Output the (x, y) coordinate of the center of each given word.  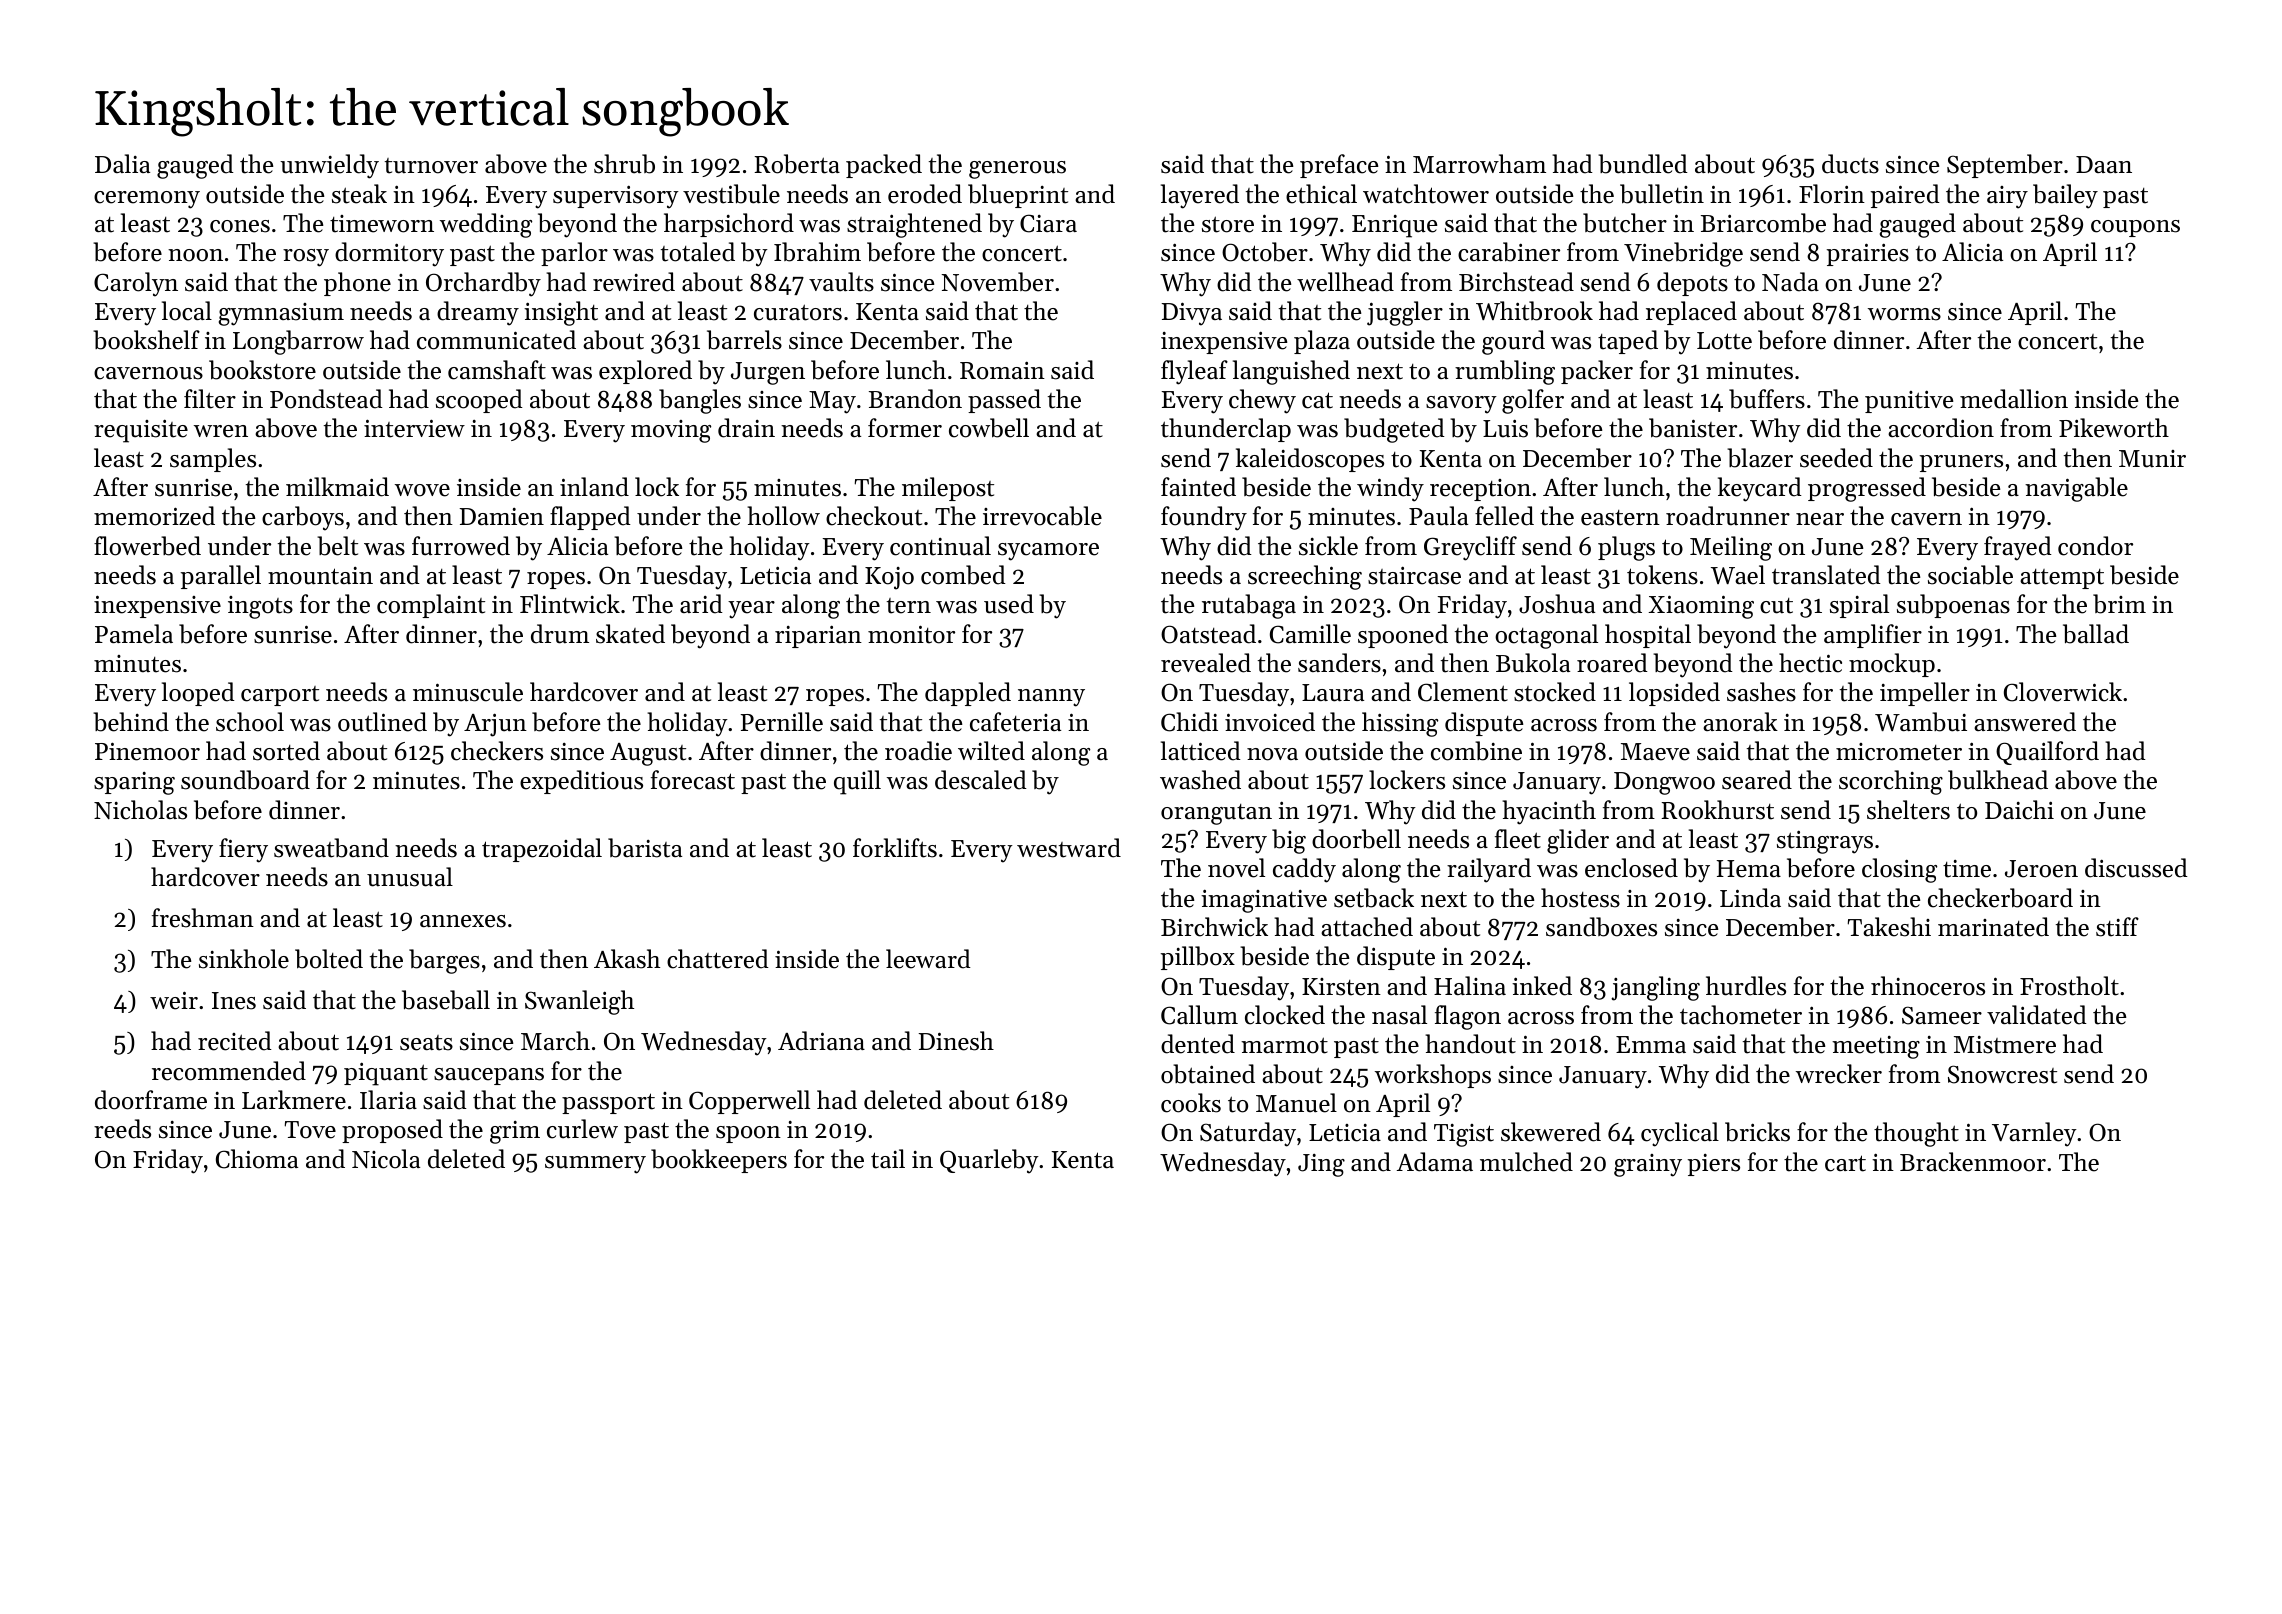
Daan (2104, 164)
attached (1367, 927)
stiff (2117, 927)
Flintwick (570, 604)
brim (2119, 604)
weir (174, 1000)
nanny (1051, 698)
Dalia (122, 163)
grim (515, 1132)
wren (221, 431)
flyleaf (1194, 372)
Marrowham (1479, 164)
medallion (2014, 399)
